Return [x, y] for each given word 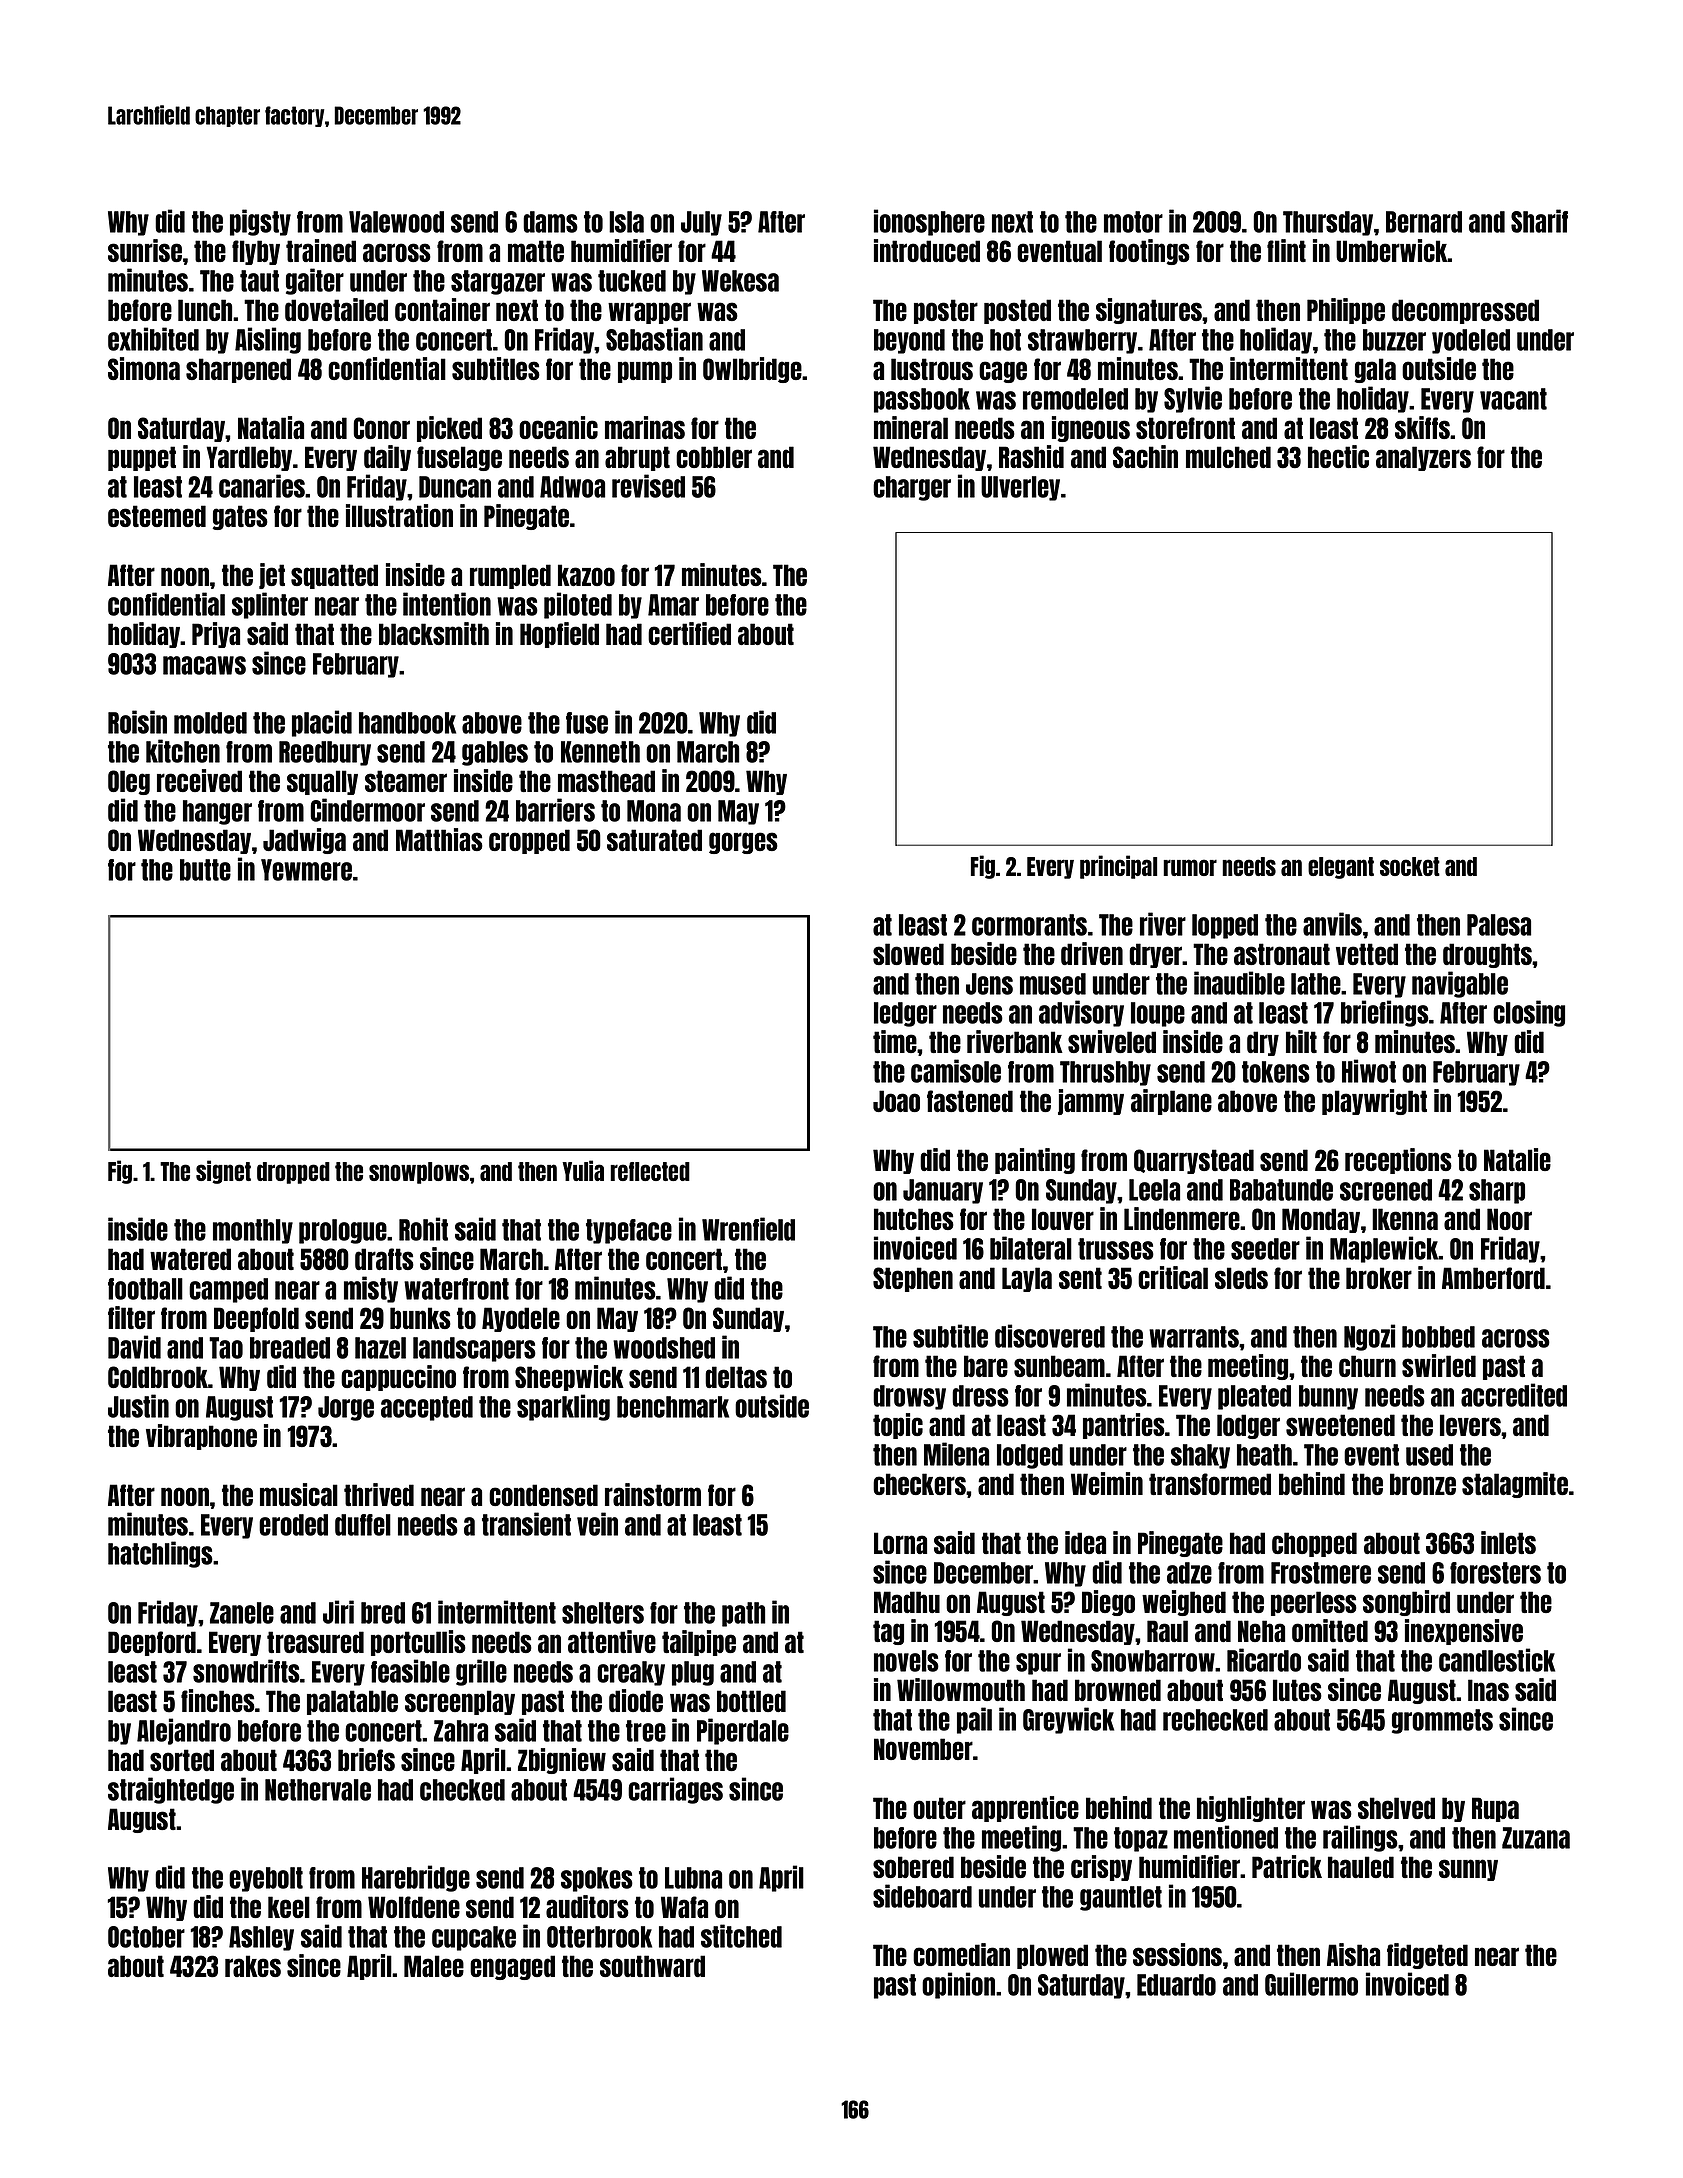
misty [371, 1289]
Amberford [1493, 1278]
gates [240, 517]
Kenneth [600, 752]
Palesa [1499, 925]
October [146, 1937]
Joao [896, 1101]
